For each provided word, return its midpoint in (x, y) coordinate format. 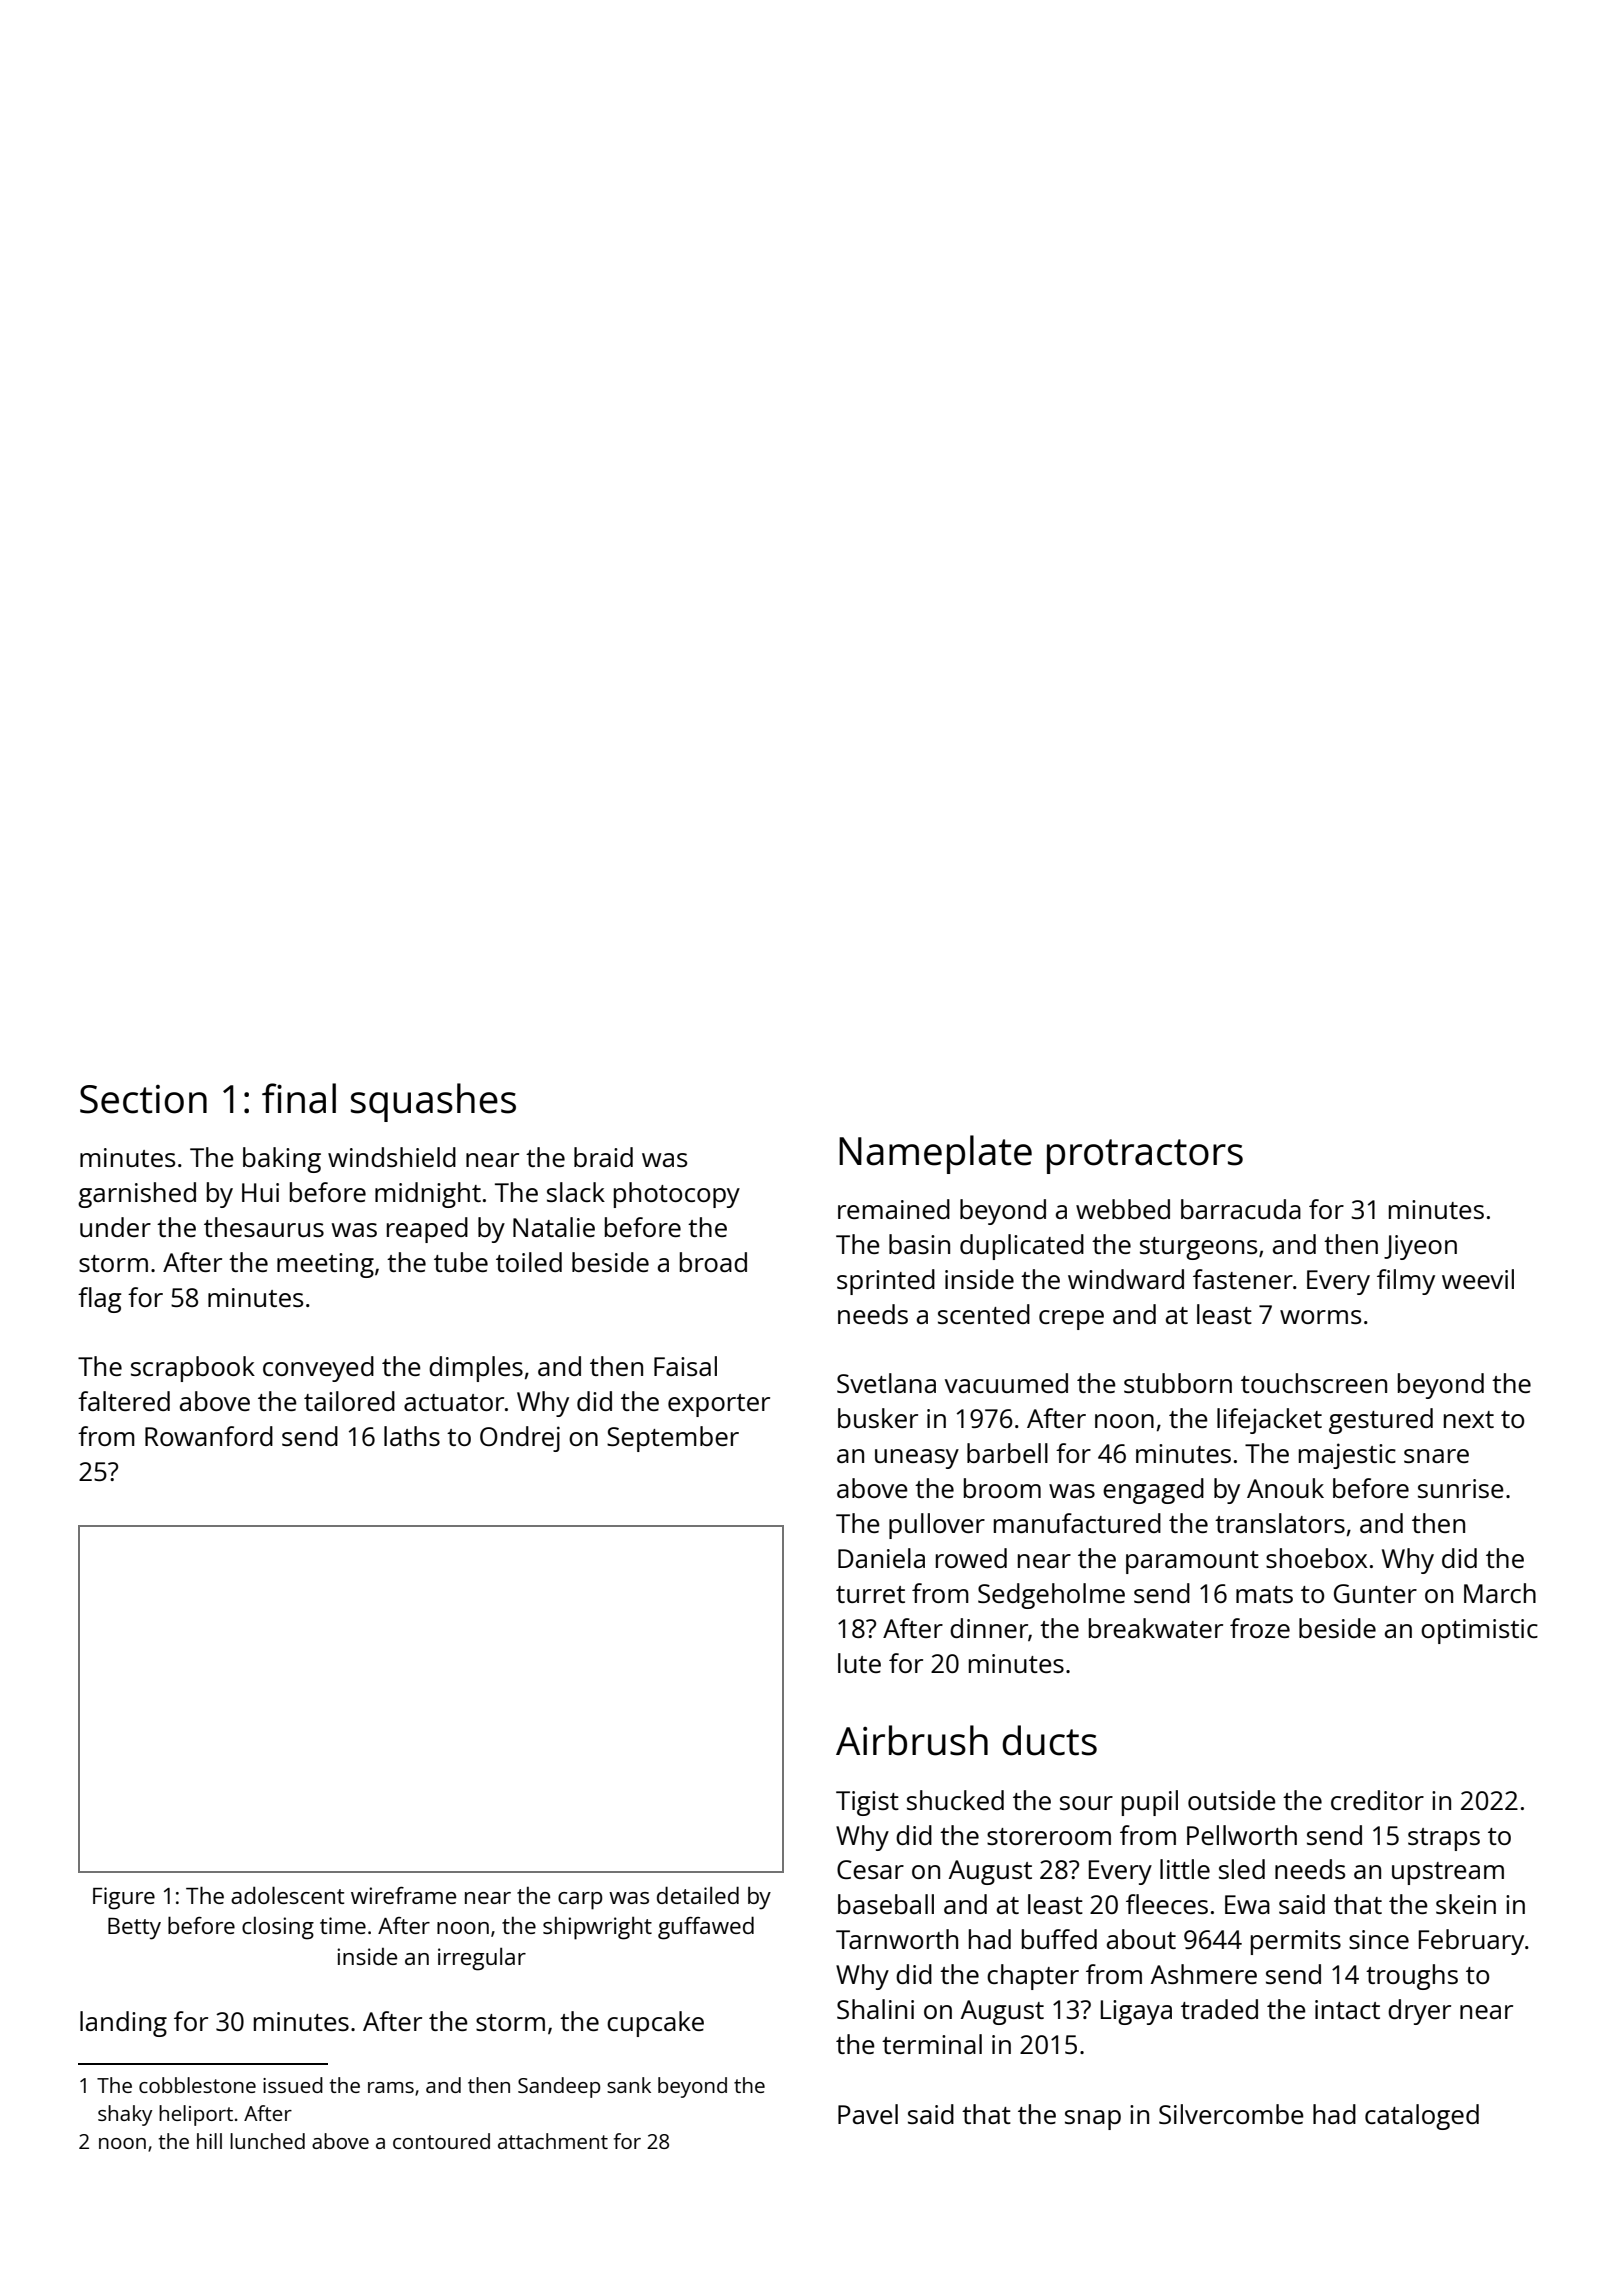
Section (143, 1099)
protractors (1145, 1156)
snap (1093, 2120)
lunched (267, 2141)
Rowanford (209, 1436)
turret (870, 1594)
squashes (433, 1102)
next (1469, 1419)
